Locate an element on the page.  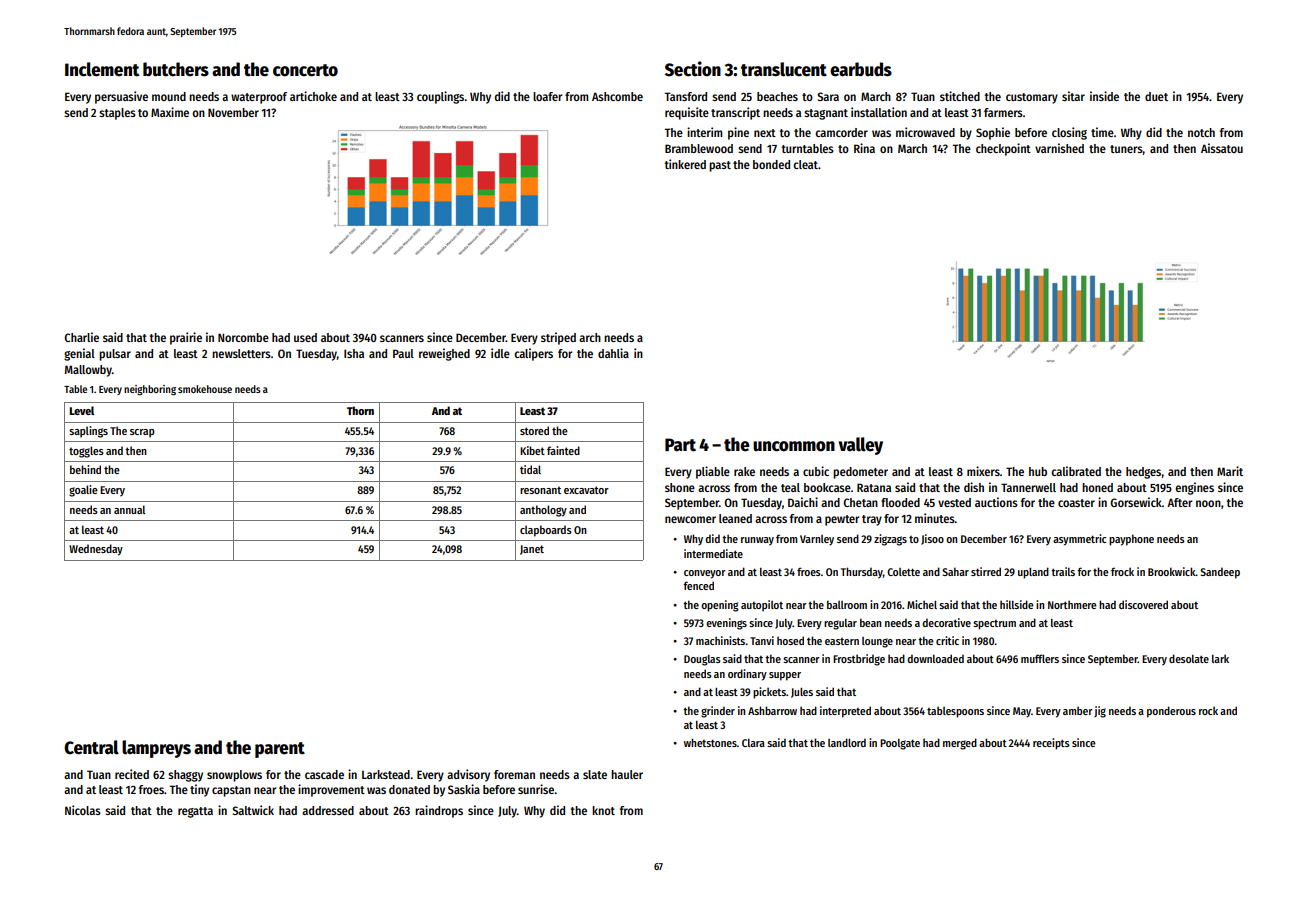
bonded is located at coordinates (771, 164).
